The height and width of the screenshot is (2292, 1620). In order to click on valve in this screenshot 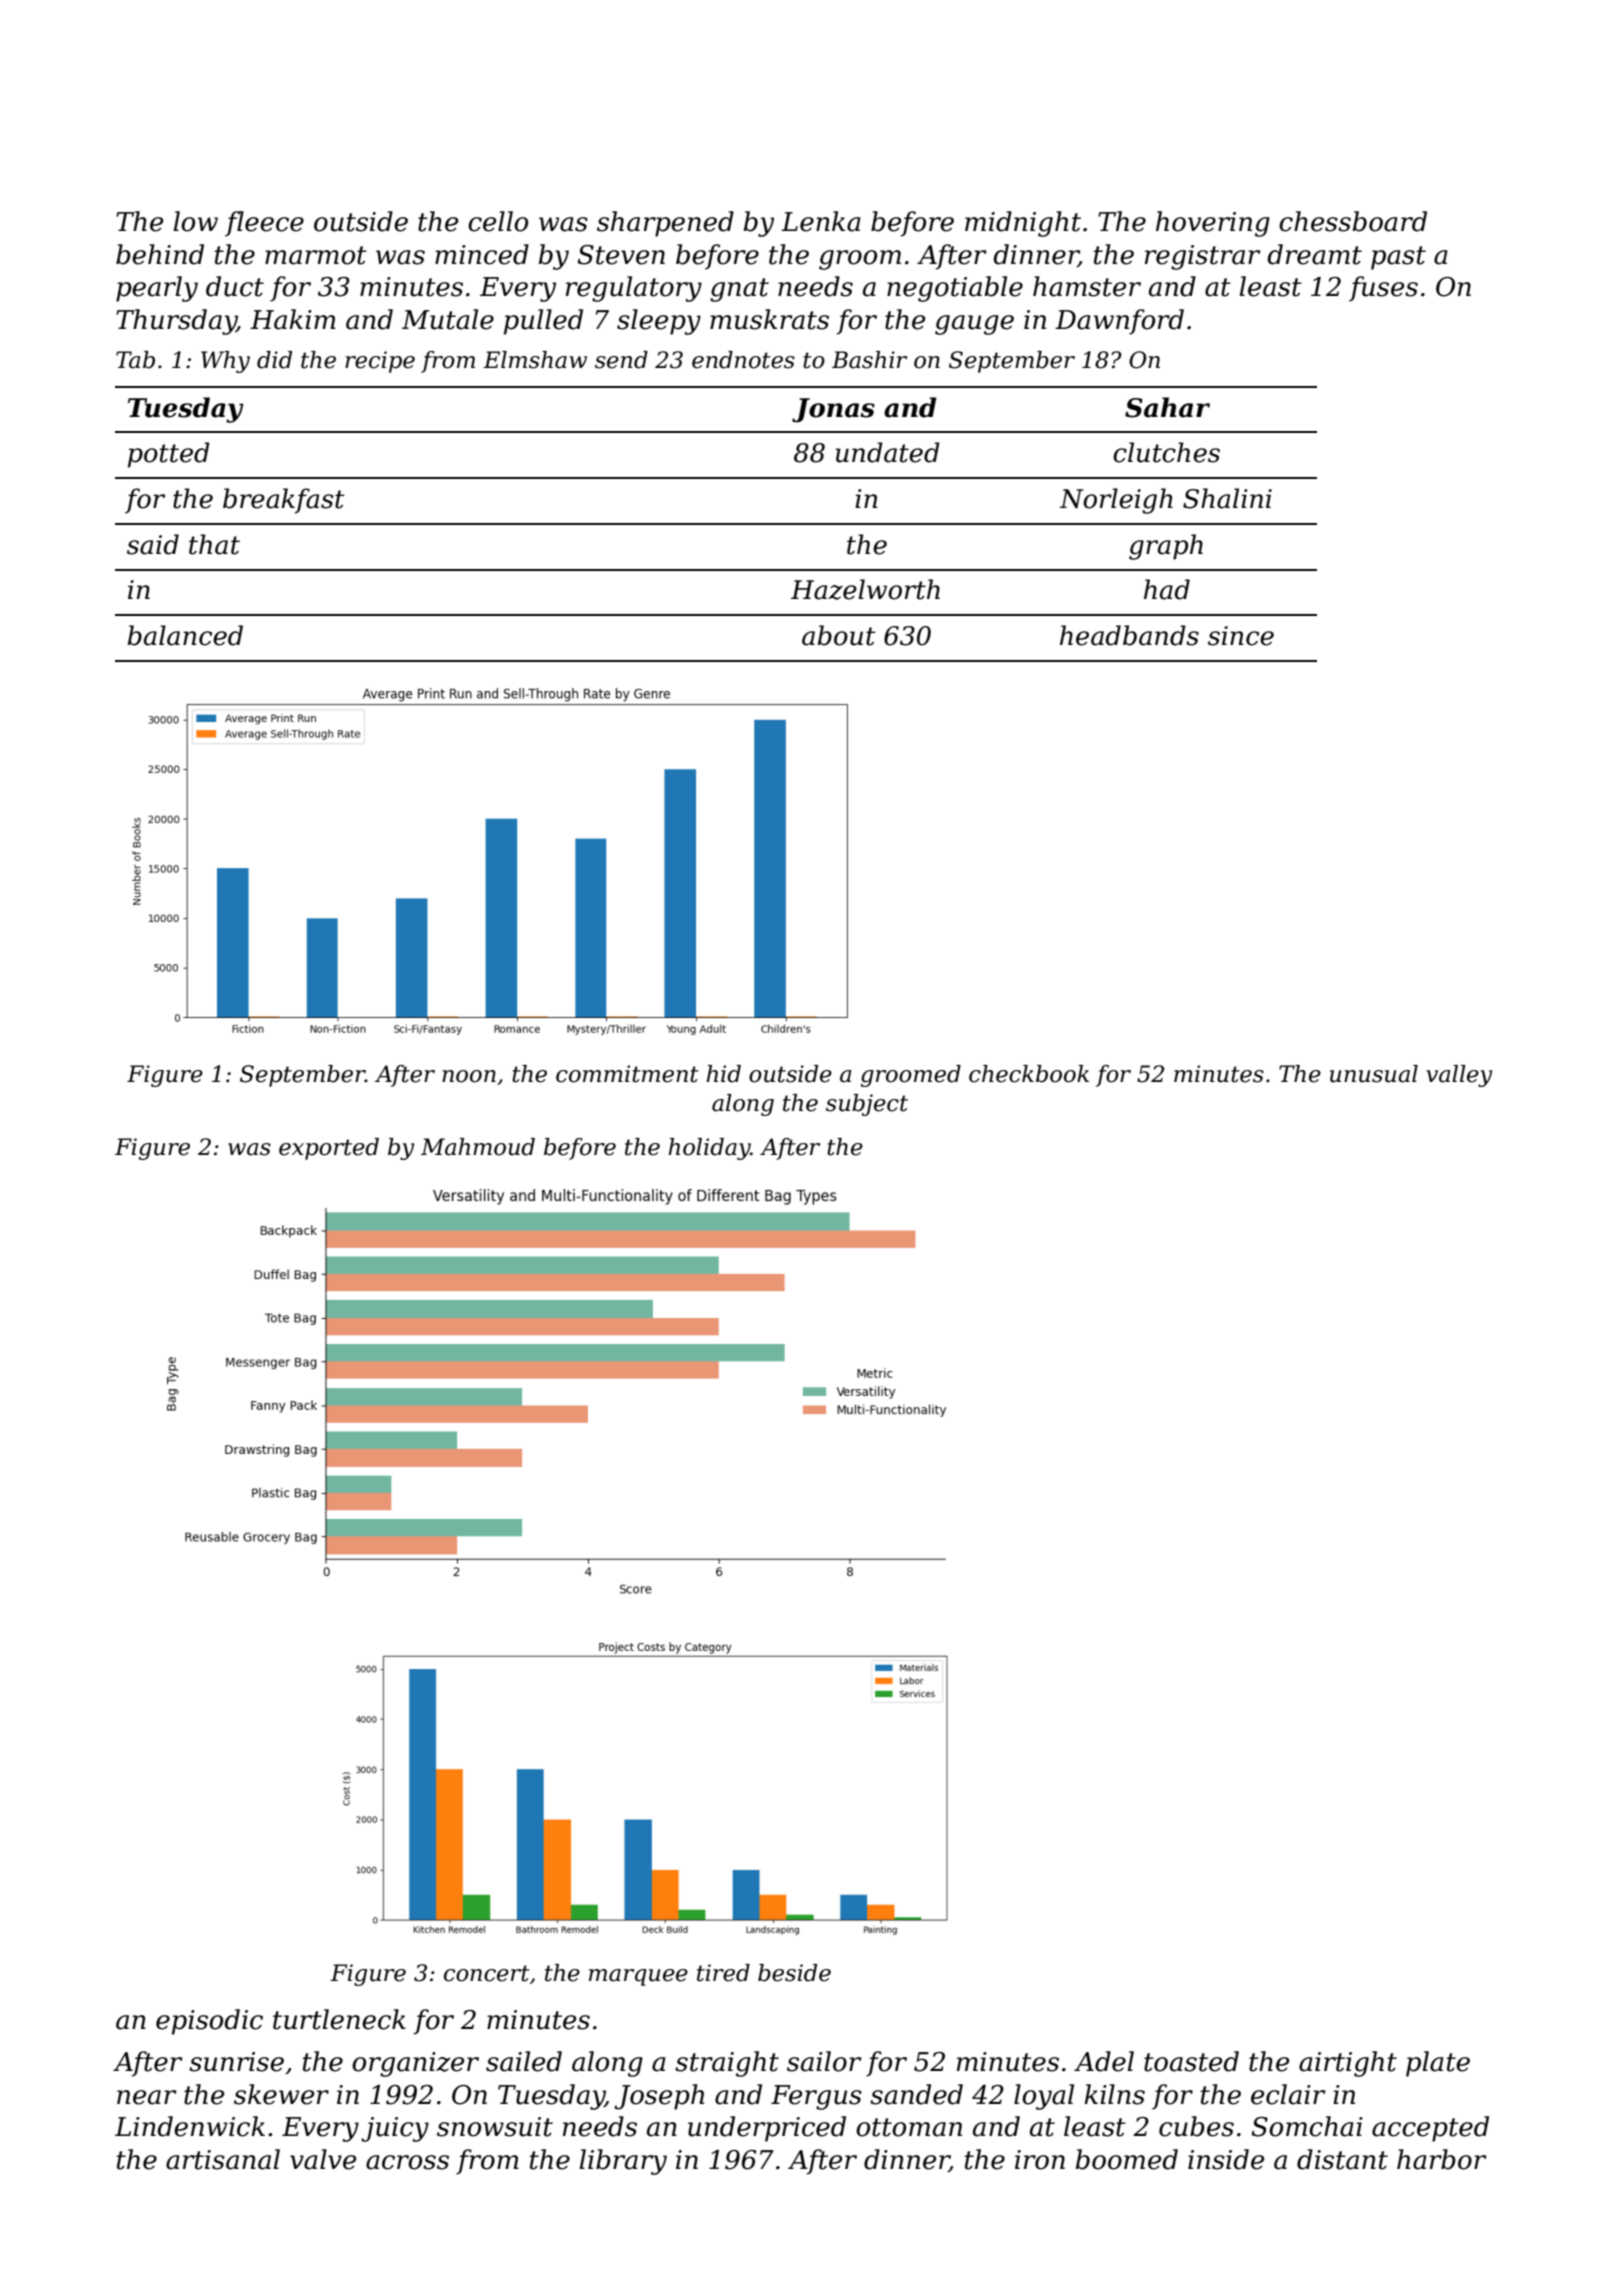, I will do `click(323, 2159)`.
